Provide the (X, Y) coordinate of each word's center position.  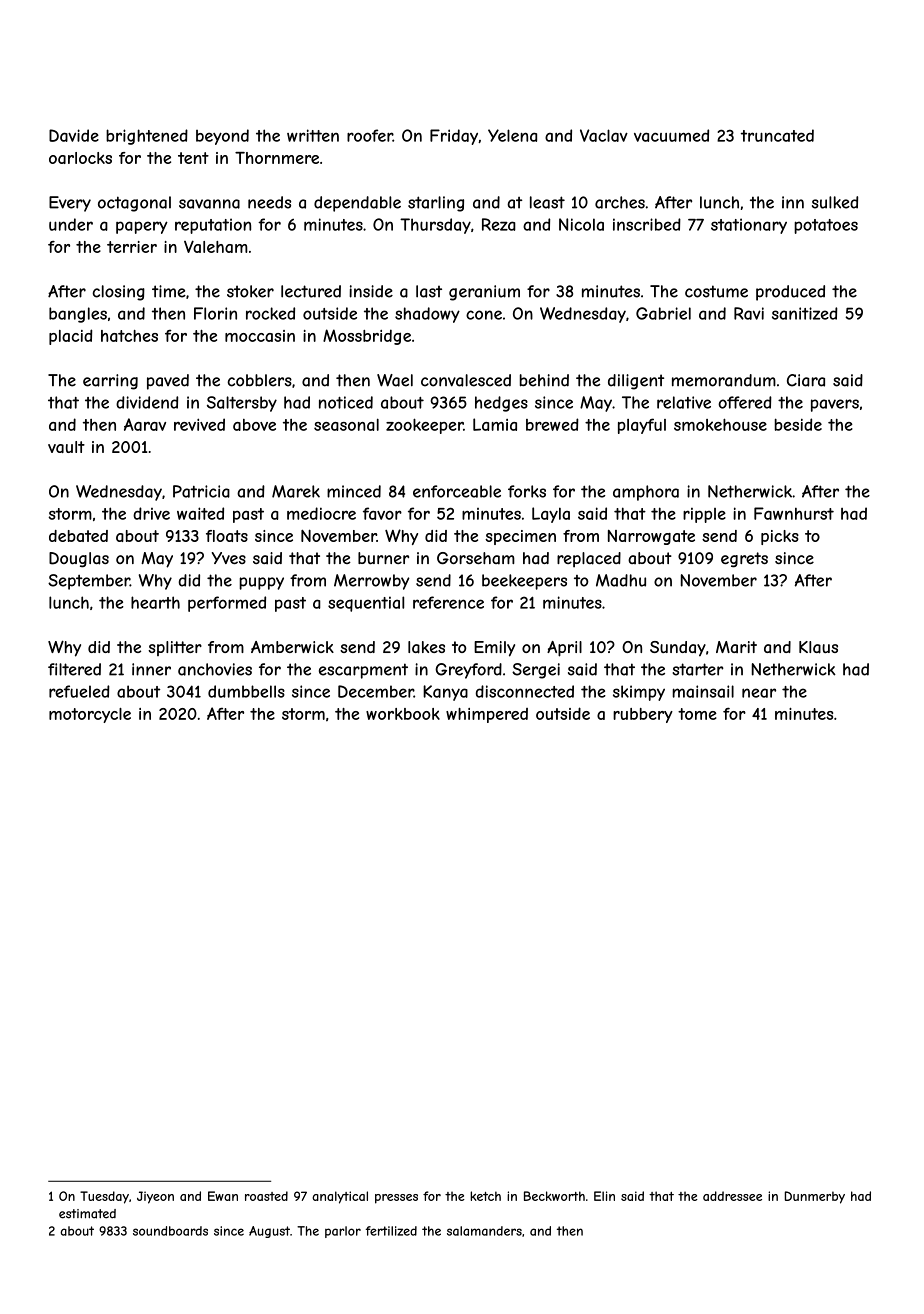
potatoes (826, 226)
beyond (222, 137)
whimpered (487, 715)
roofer (370, 135)
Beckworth (554, 1196)
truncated (777, 135)
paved (168, 382)
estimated (87, 1214)
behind (544, 380)
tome (697, 714)
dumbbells (246, 691)
